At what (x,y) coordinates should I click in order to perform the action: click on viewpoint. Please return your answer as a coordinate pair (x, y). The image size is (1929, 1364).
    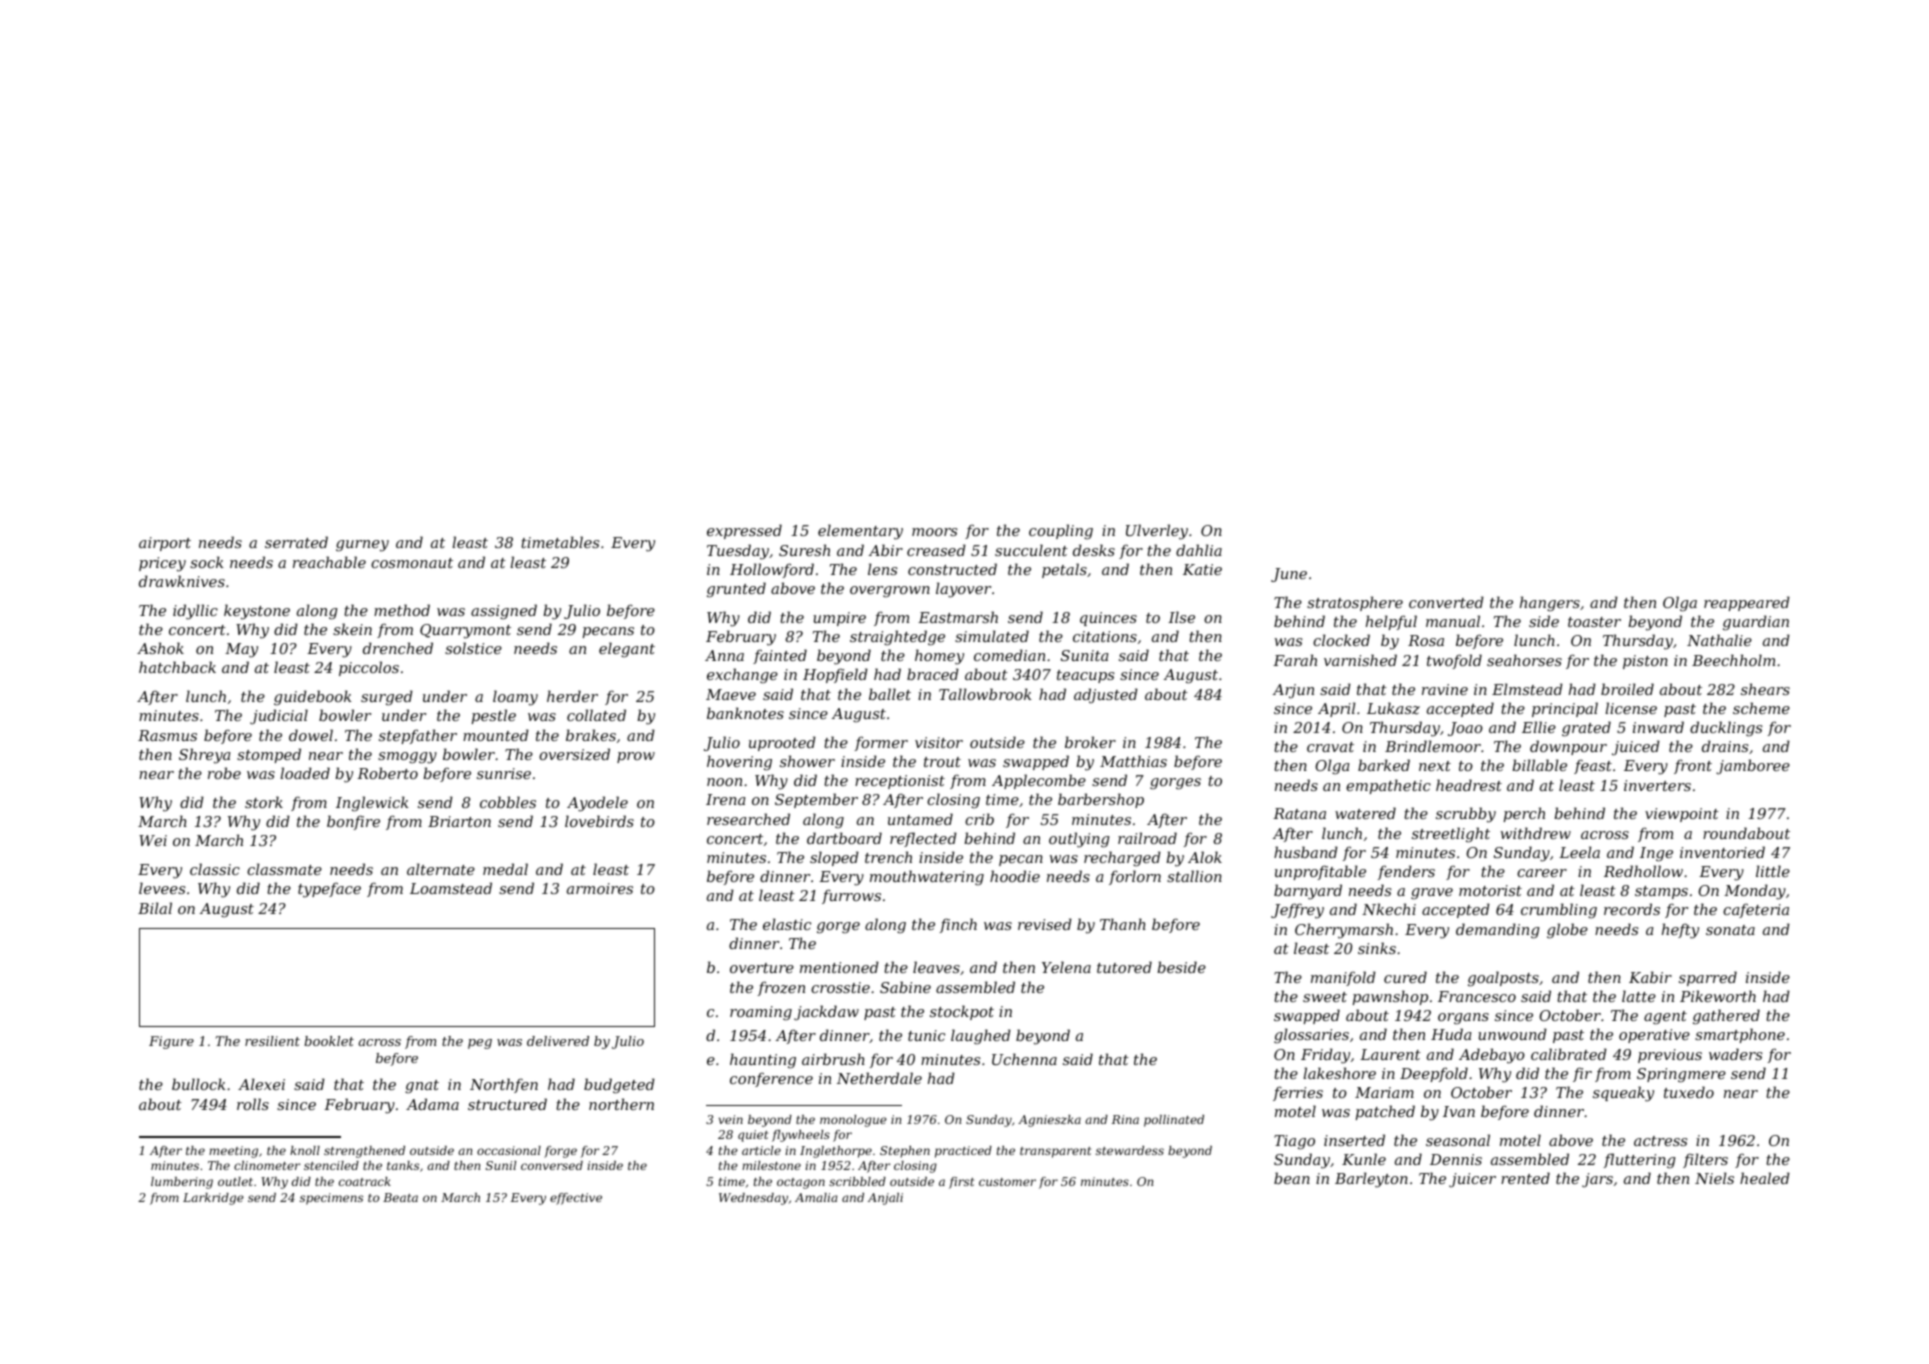
    Looking at the image, I should click on (1682, 815).
